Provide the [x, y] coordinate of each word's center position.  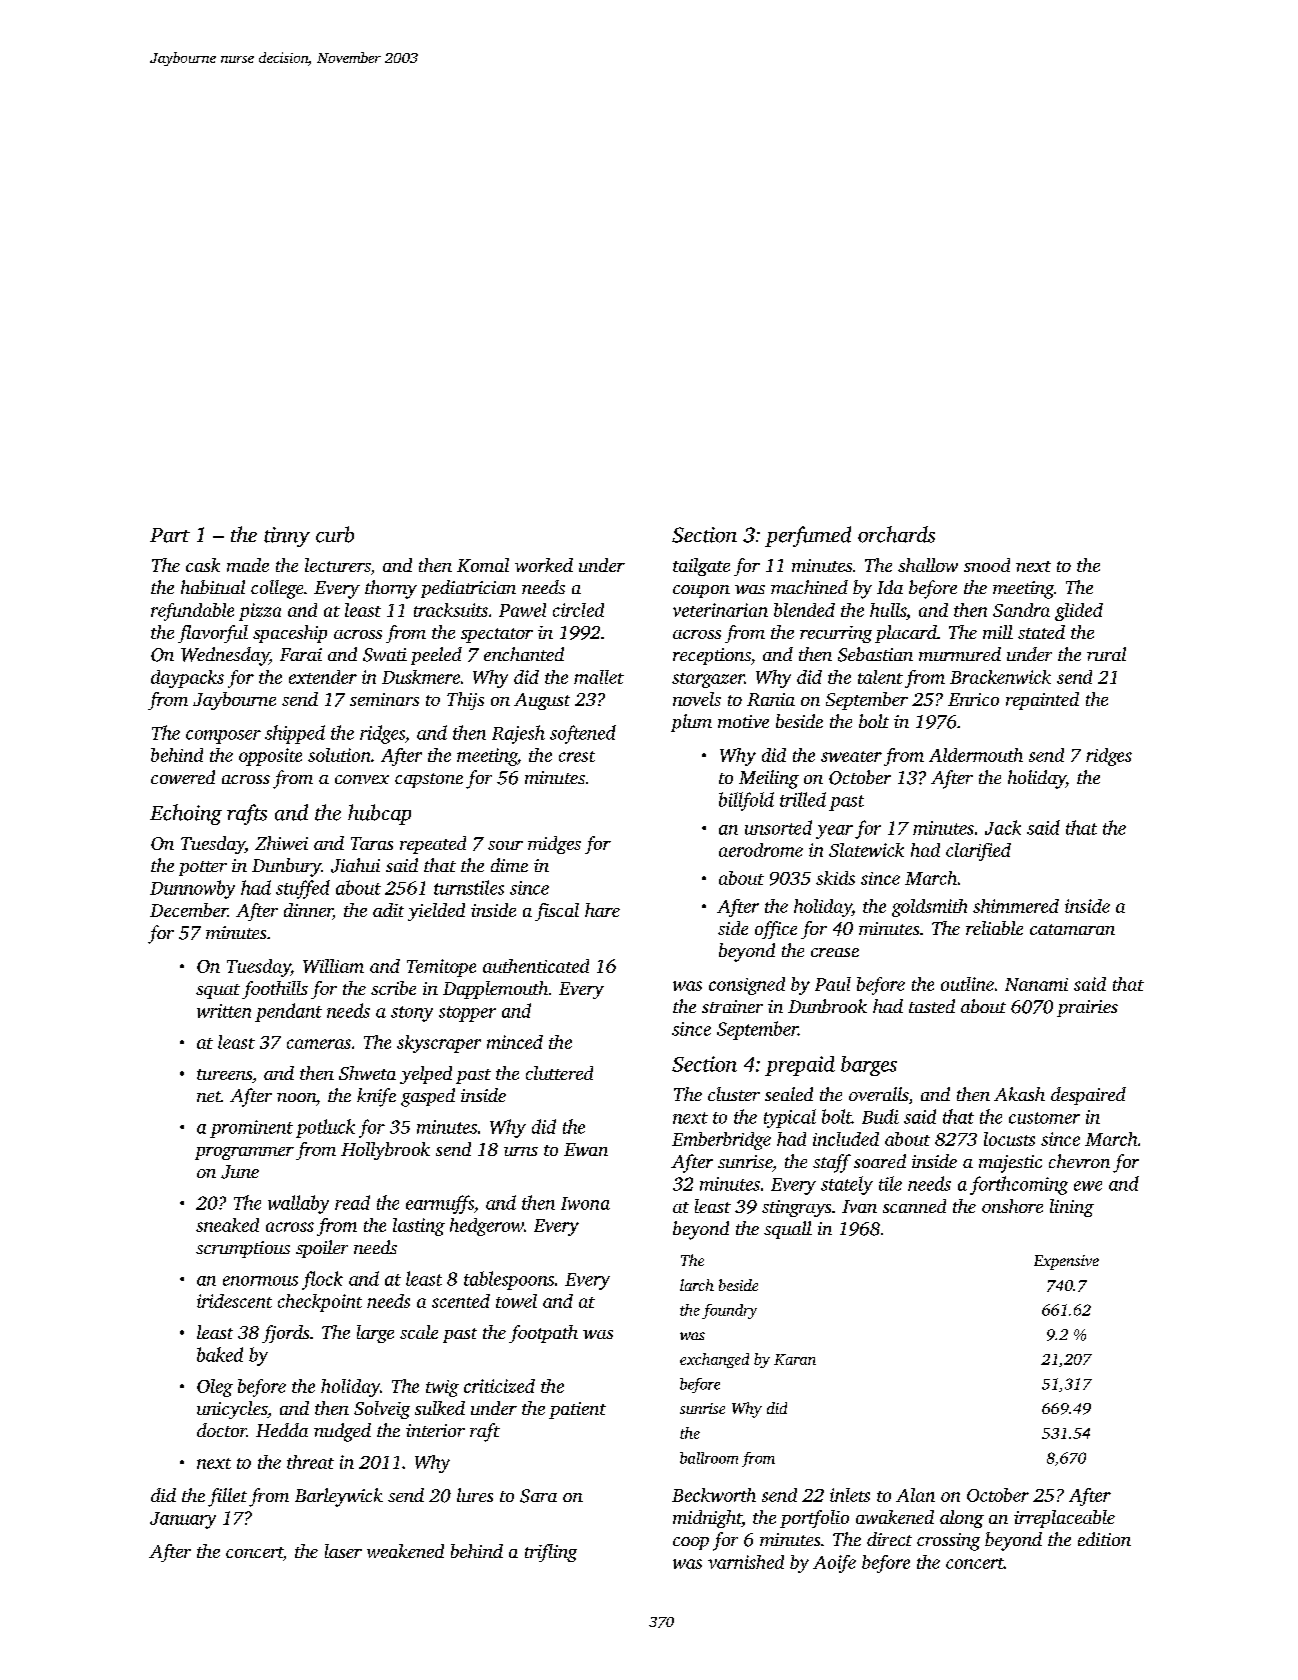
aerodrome [761, 850]
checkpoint [320, 1303]
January [183, 1520]
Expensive [1066, 1262]
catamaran [1072, 929]
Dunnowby [192, 889]
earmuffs [440, 1204]
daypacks [187, 679]
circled [578, 610]
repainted [1042, 701]
